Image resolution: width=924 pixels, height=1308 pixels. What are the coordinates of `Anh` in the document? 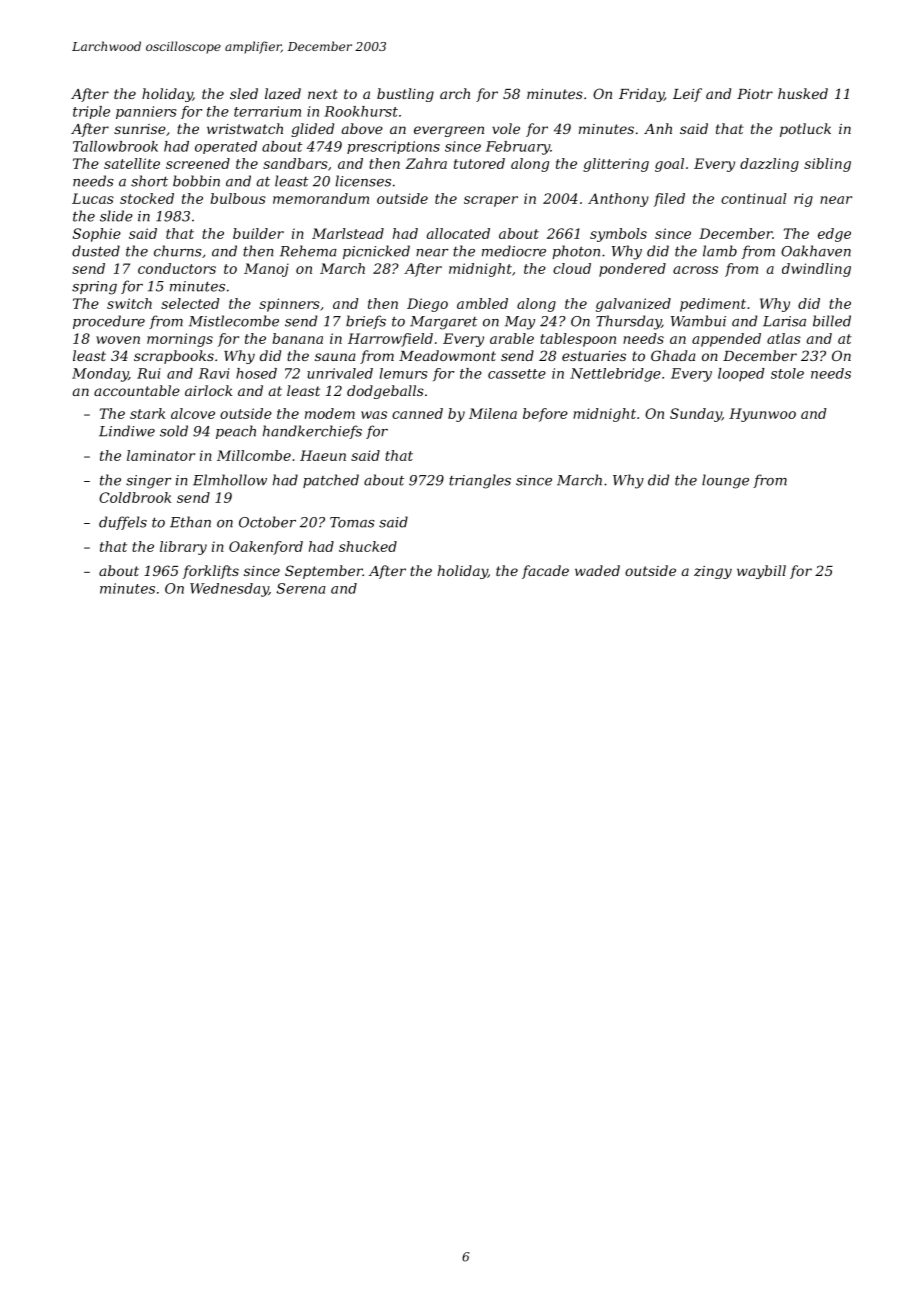 It's located at (658, 128).
